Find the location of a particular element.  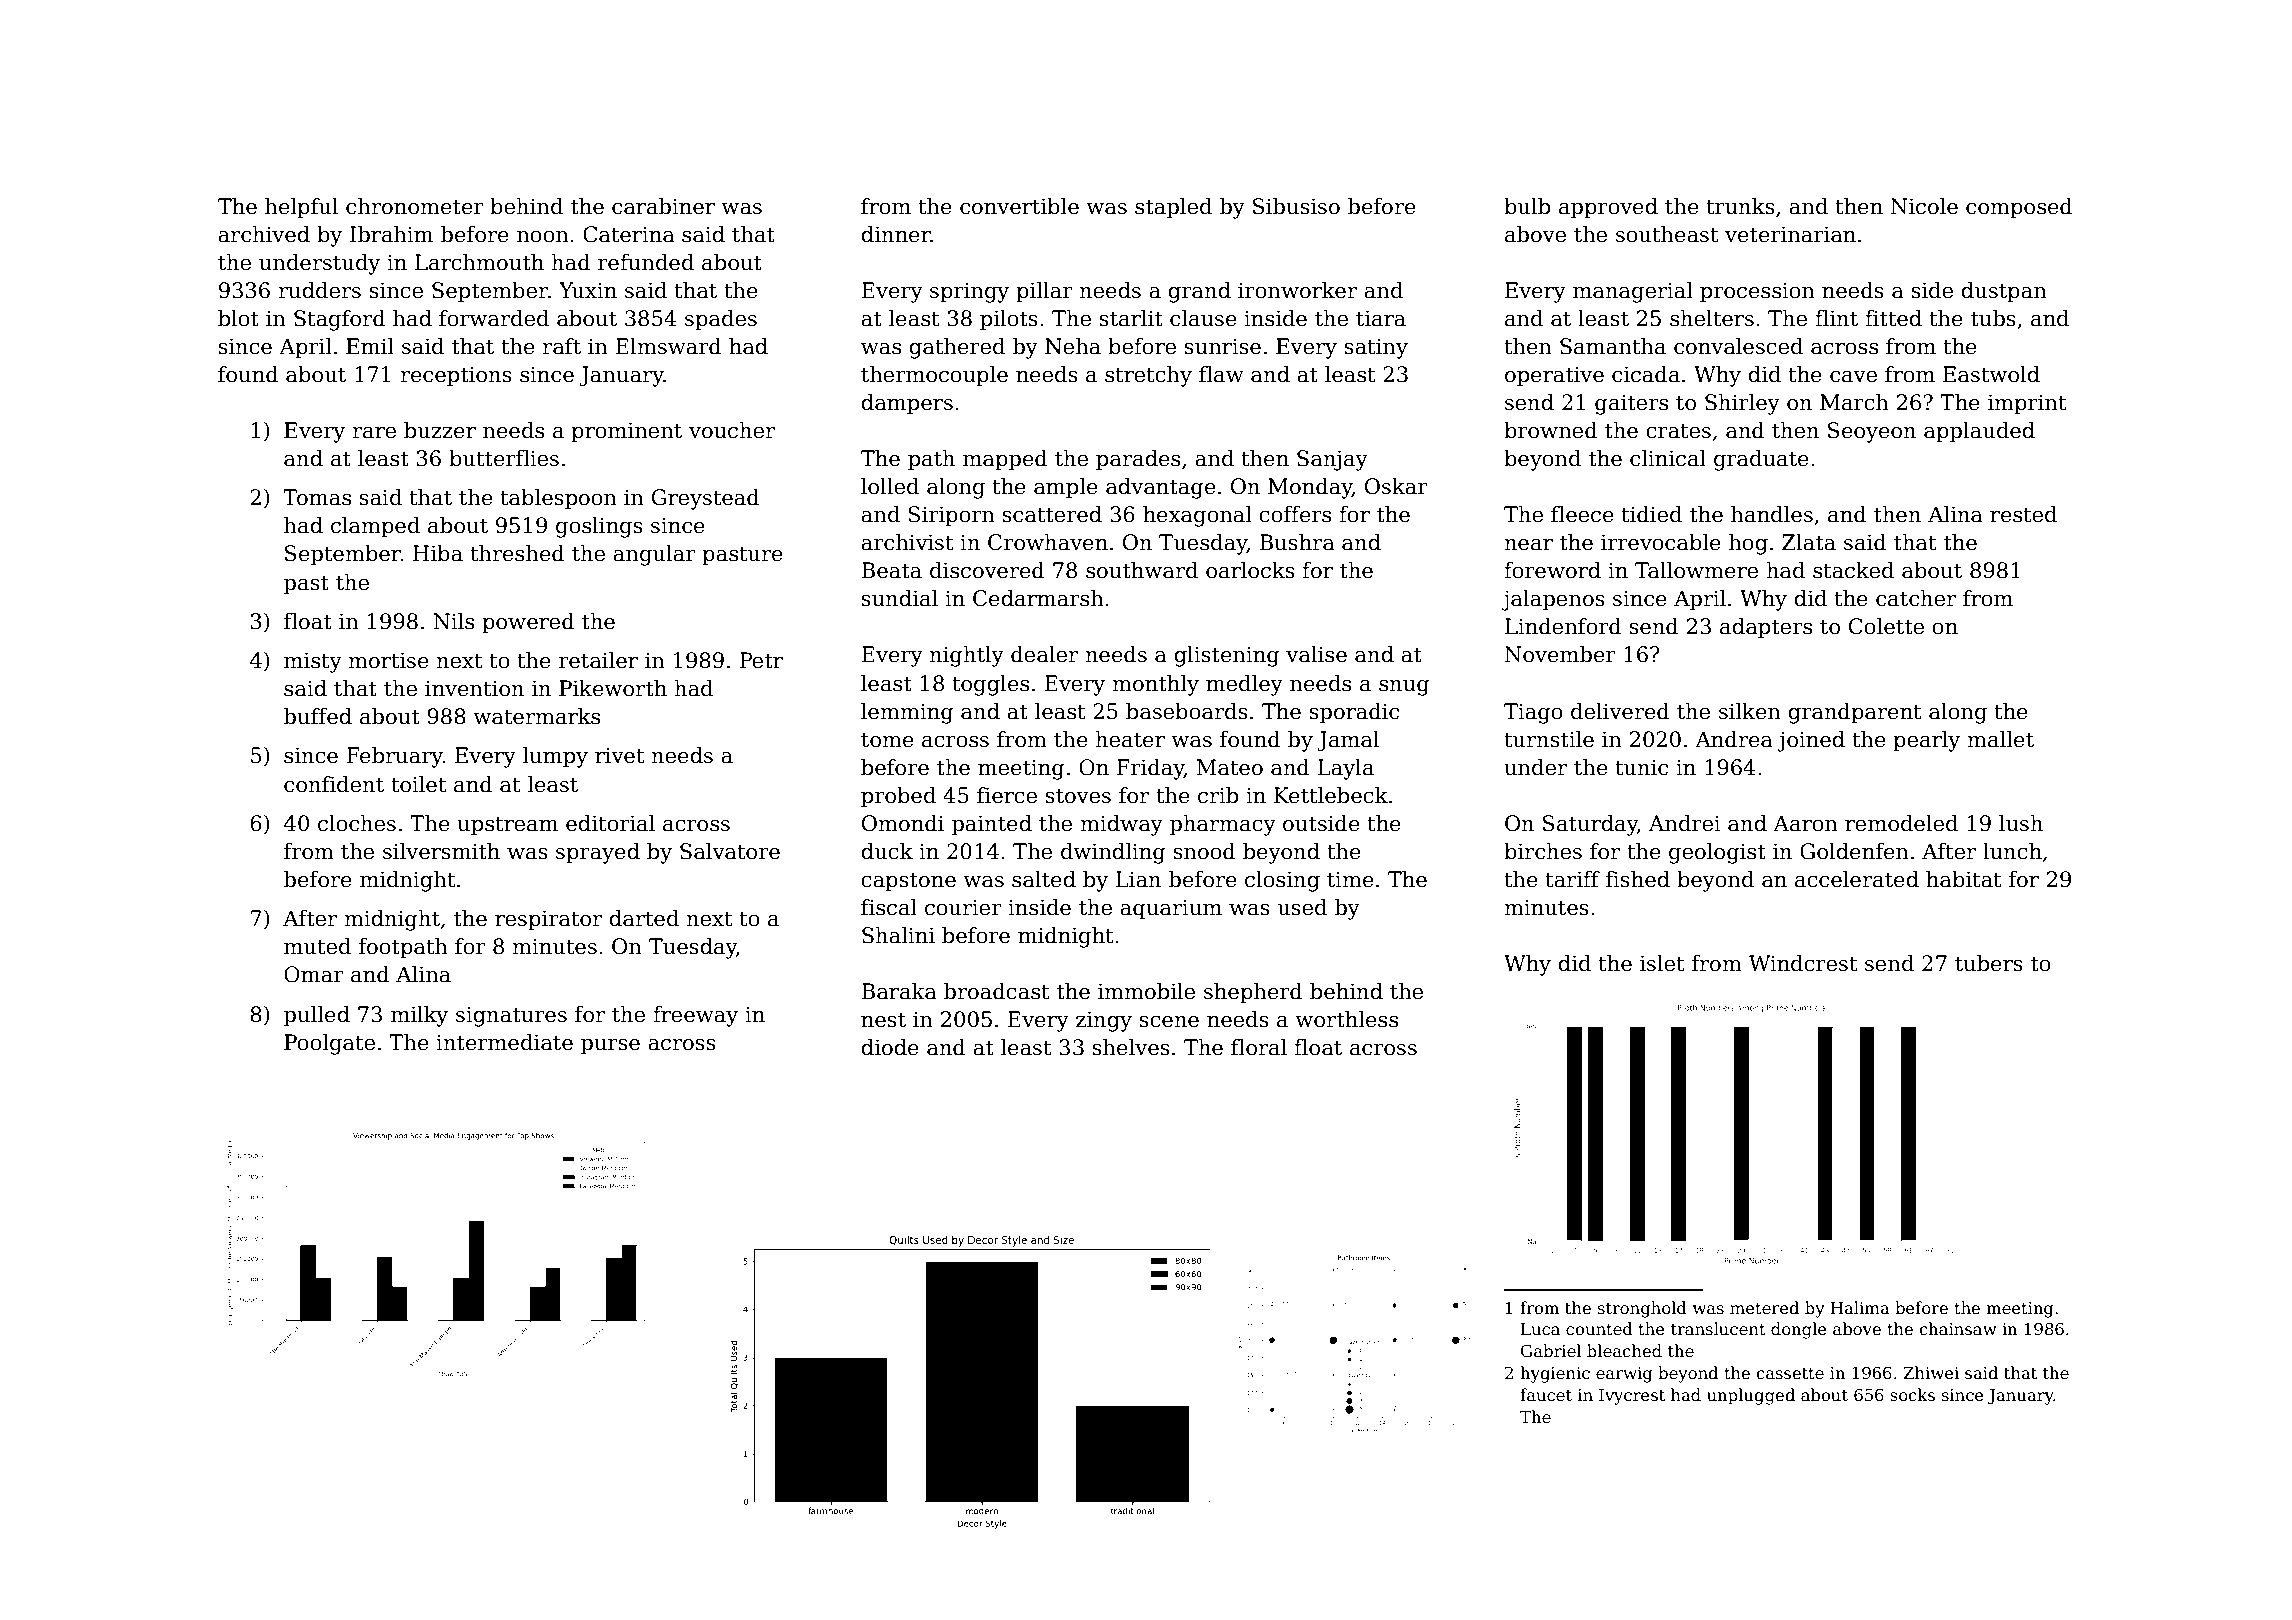

faucet is located at coordinates (1546, 1395).
